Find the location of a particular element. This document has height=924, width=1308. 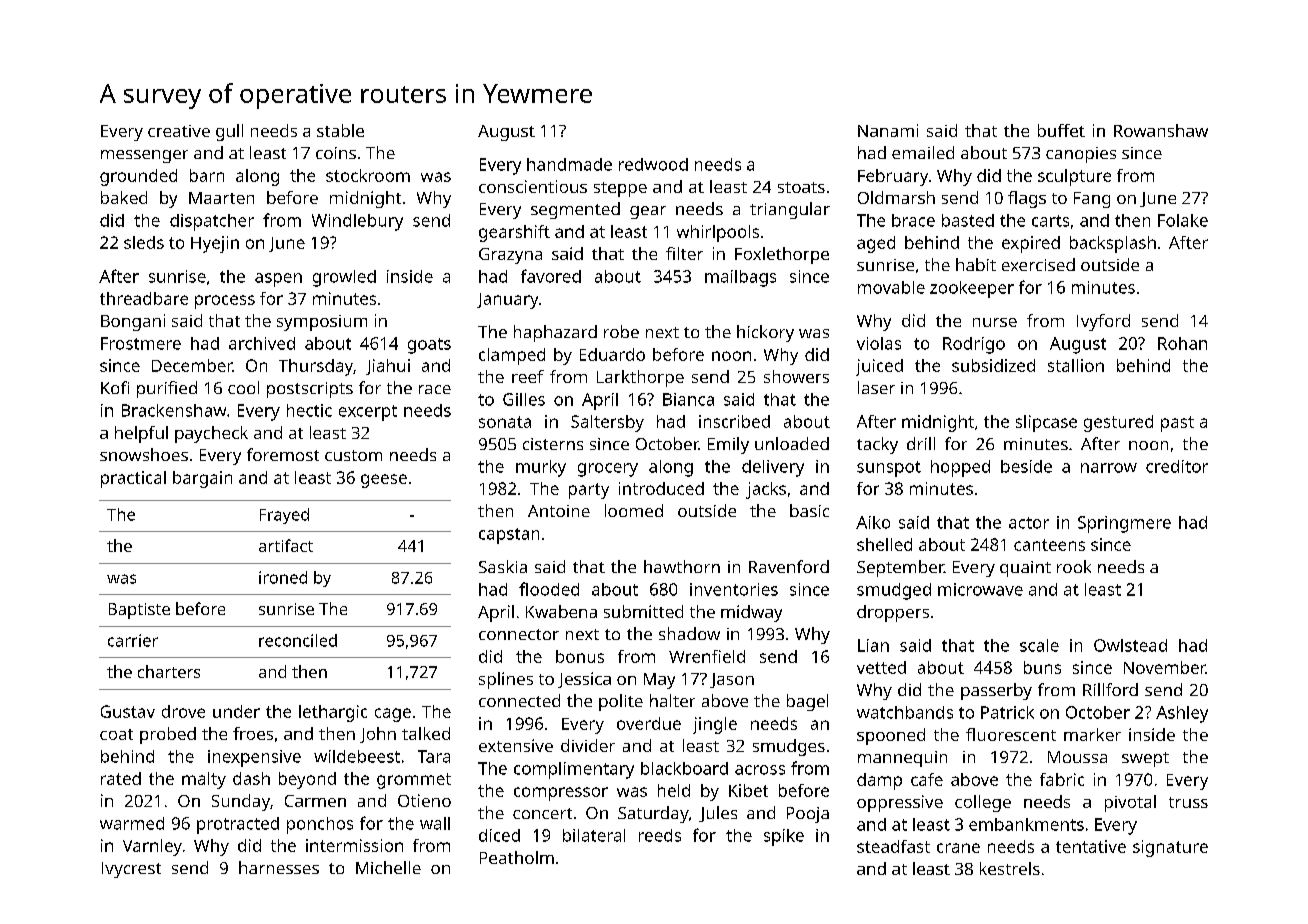

actor is located at coordinates (1029, 523).
